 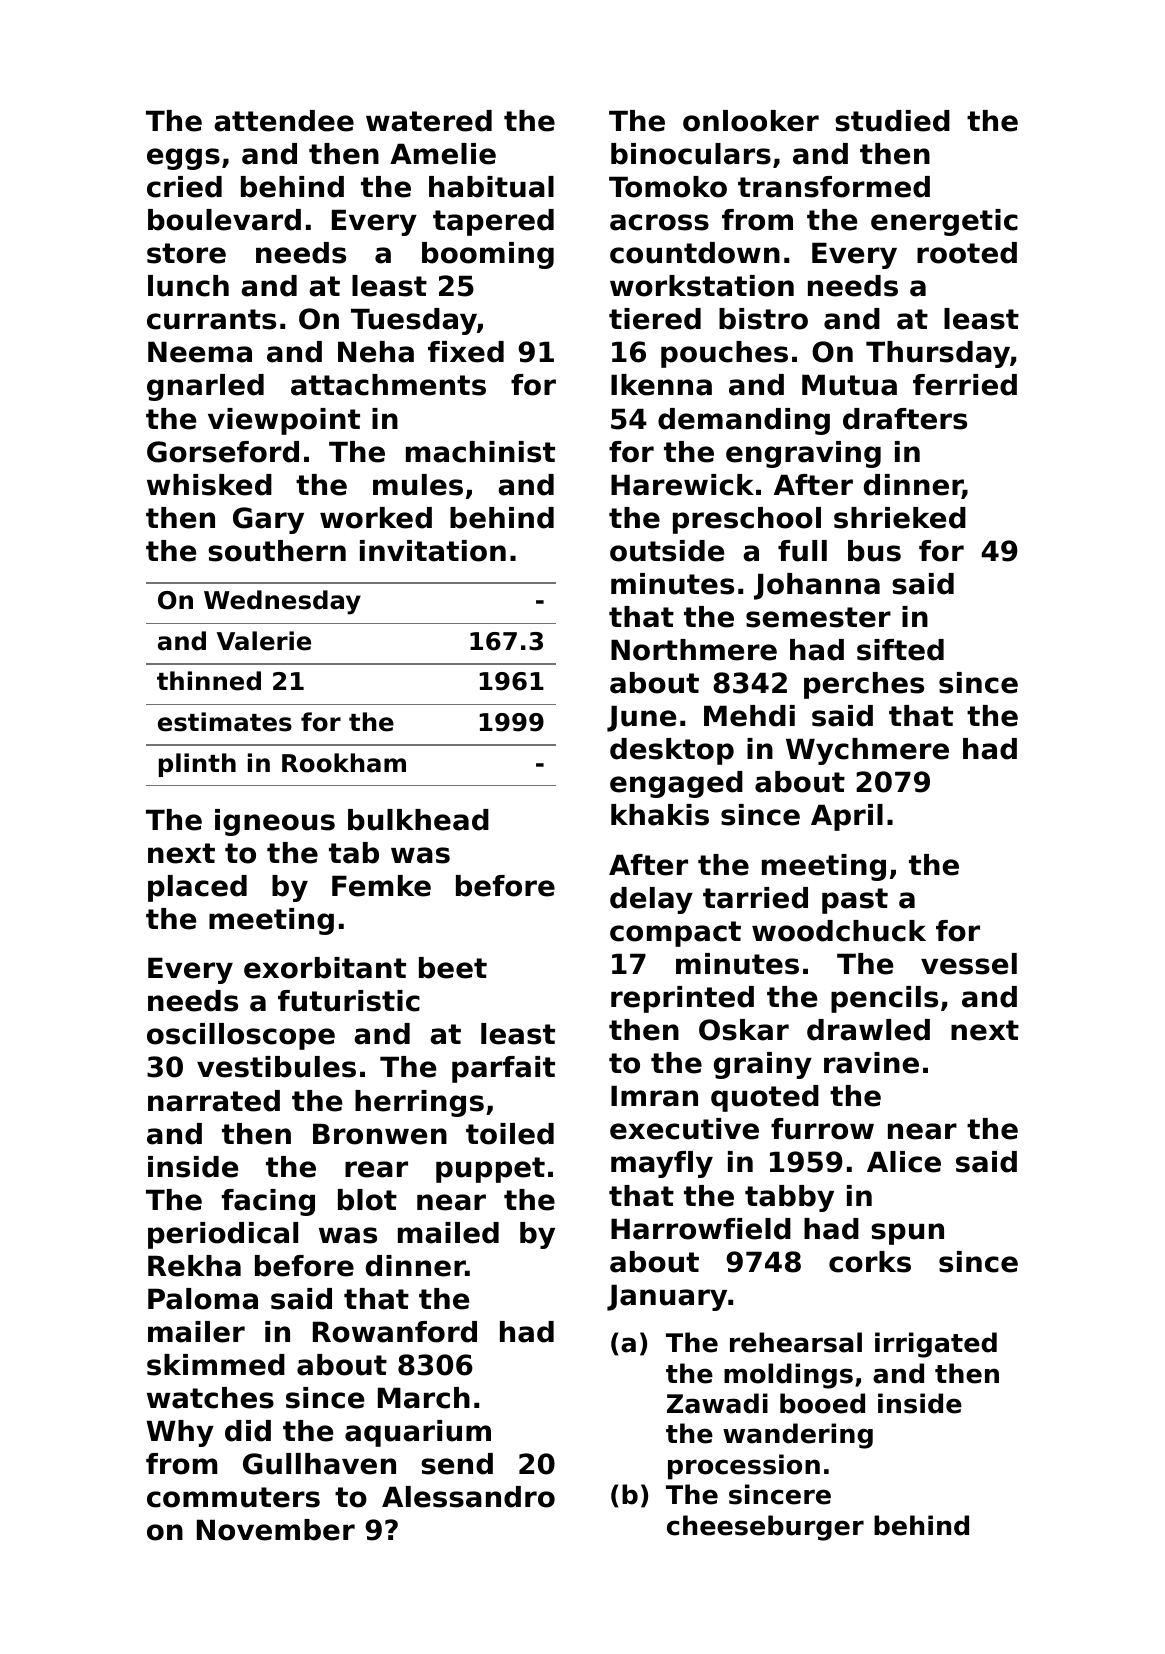 What do you see at coordinates (180, 1433) in the document?
I see `Why` at bounding box center [180, 1433].
